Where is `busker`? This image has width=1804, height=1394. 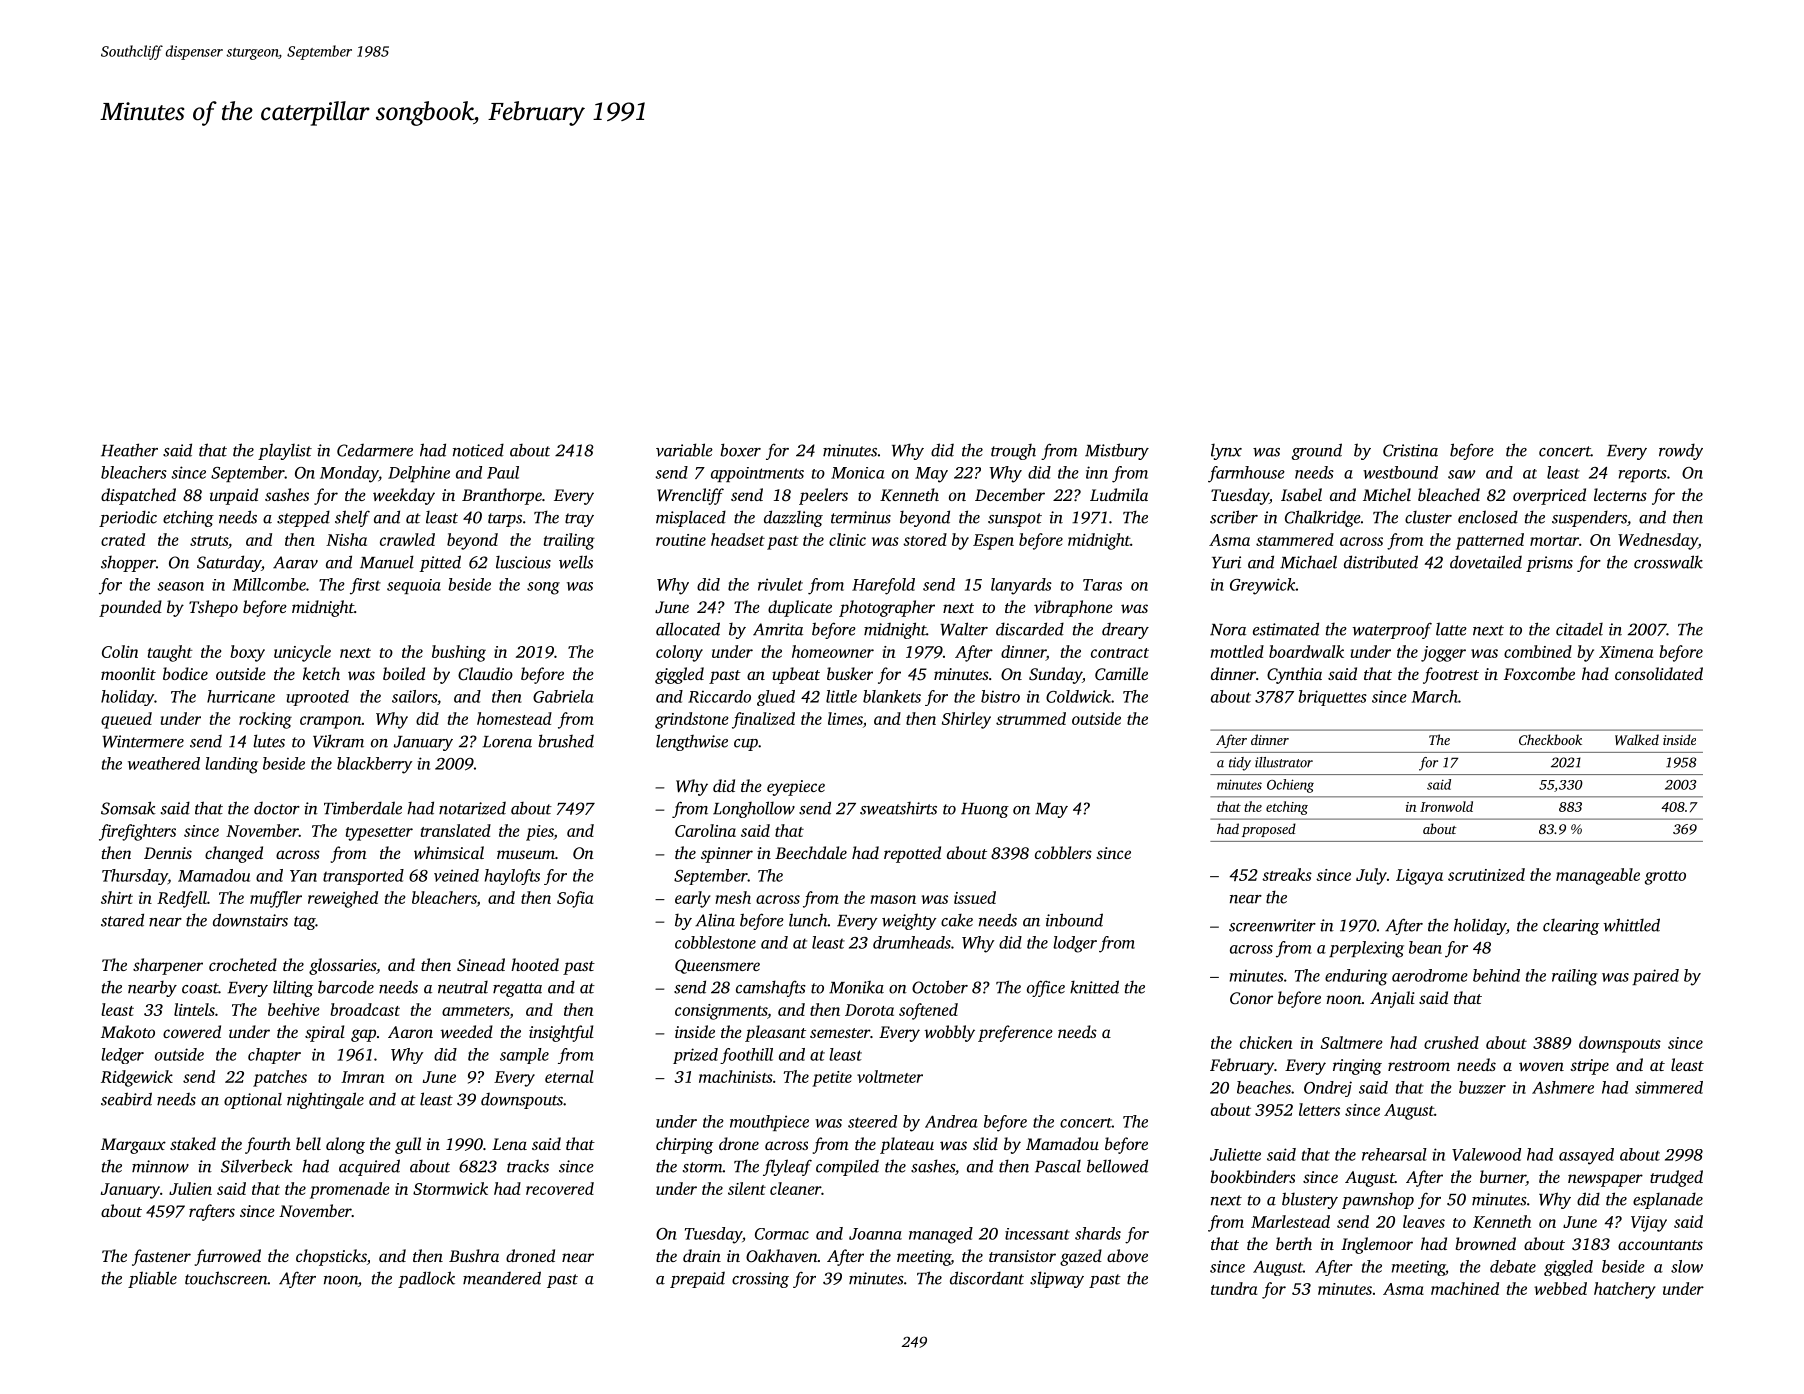
busker is located at coordinates (850, 673).
